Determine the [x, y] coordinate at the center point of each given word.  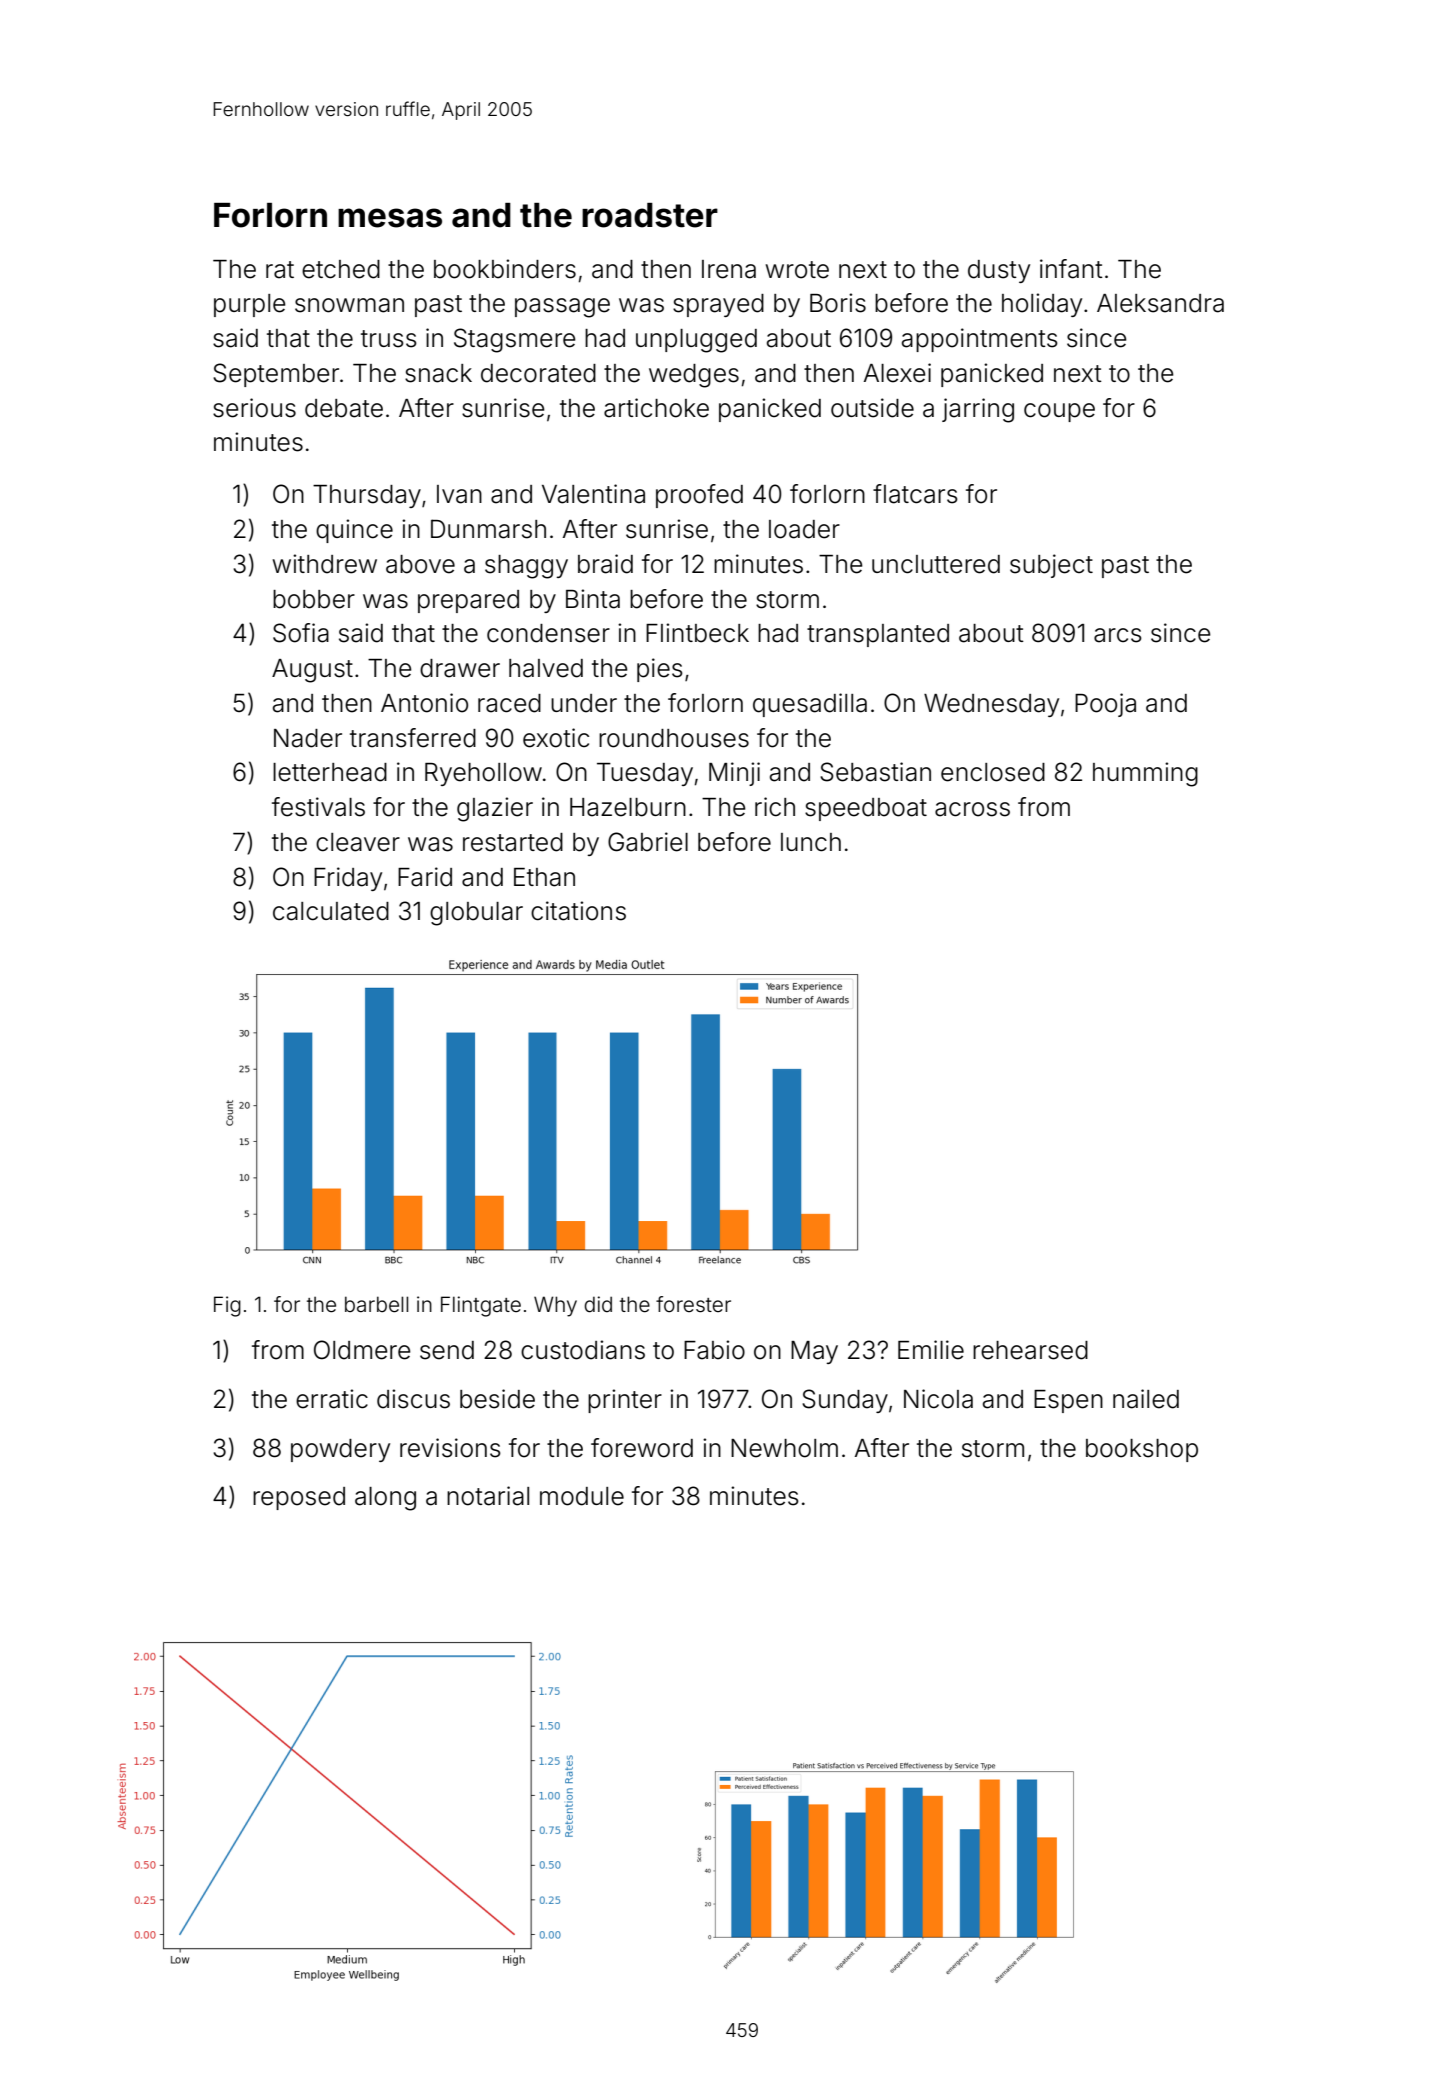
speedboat [866, 809]
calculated [331, 911]
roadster [650, 215]
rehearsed [1030, 1350]
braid [605, 564]
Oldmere [362, 1350]
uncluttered [936, 564]
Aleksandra [1160, 303]
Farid [425, 877]
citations [578, 911]
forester [693, 1304]
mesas [390, 218]
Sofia [301, 633]
